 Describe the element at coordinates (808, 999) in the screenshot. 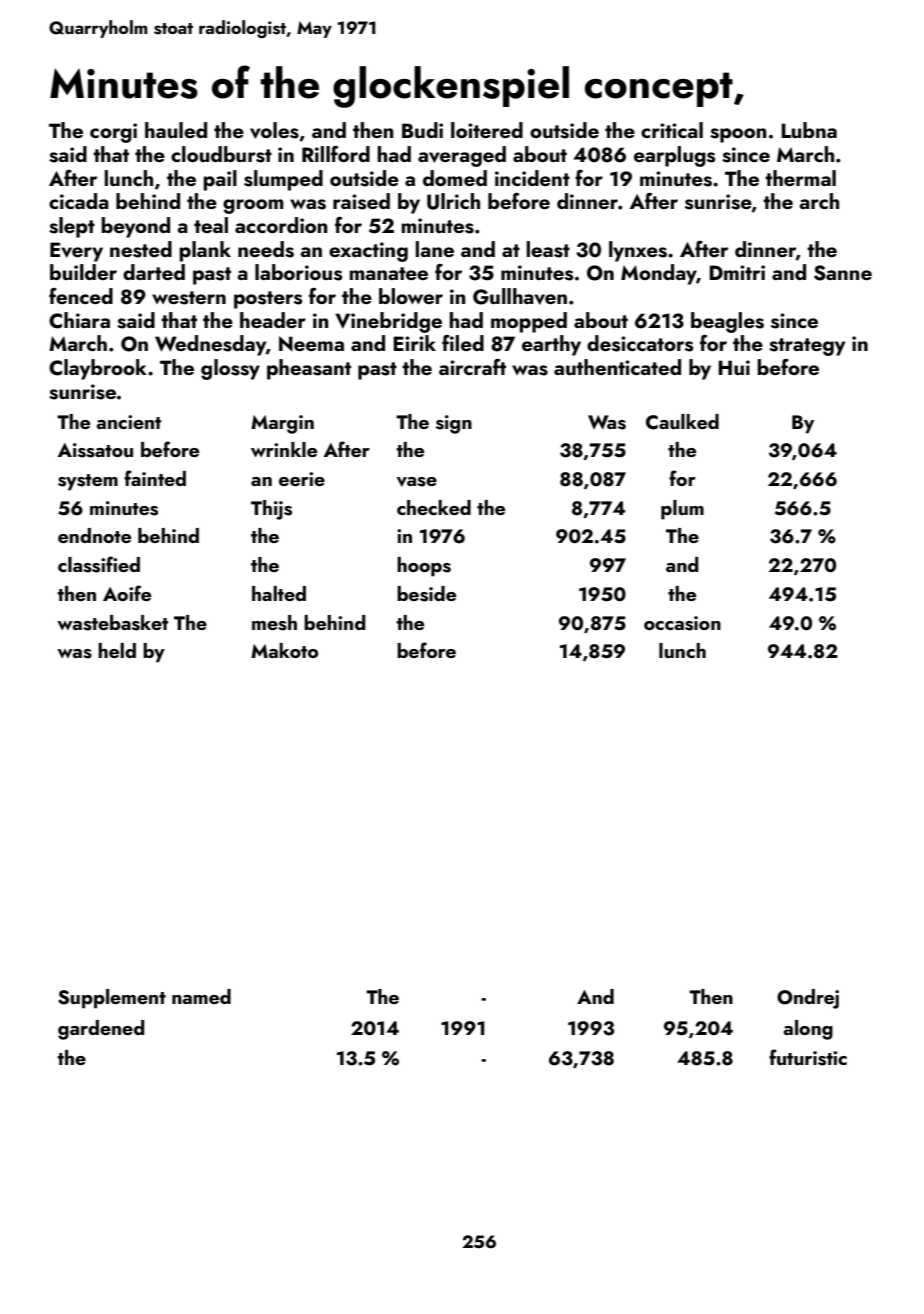

I see `Ondrej` at that location.
